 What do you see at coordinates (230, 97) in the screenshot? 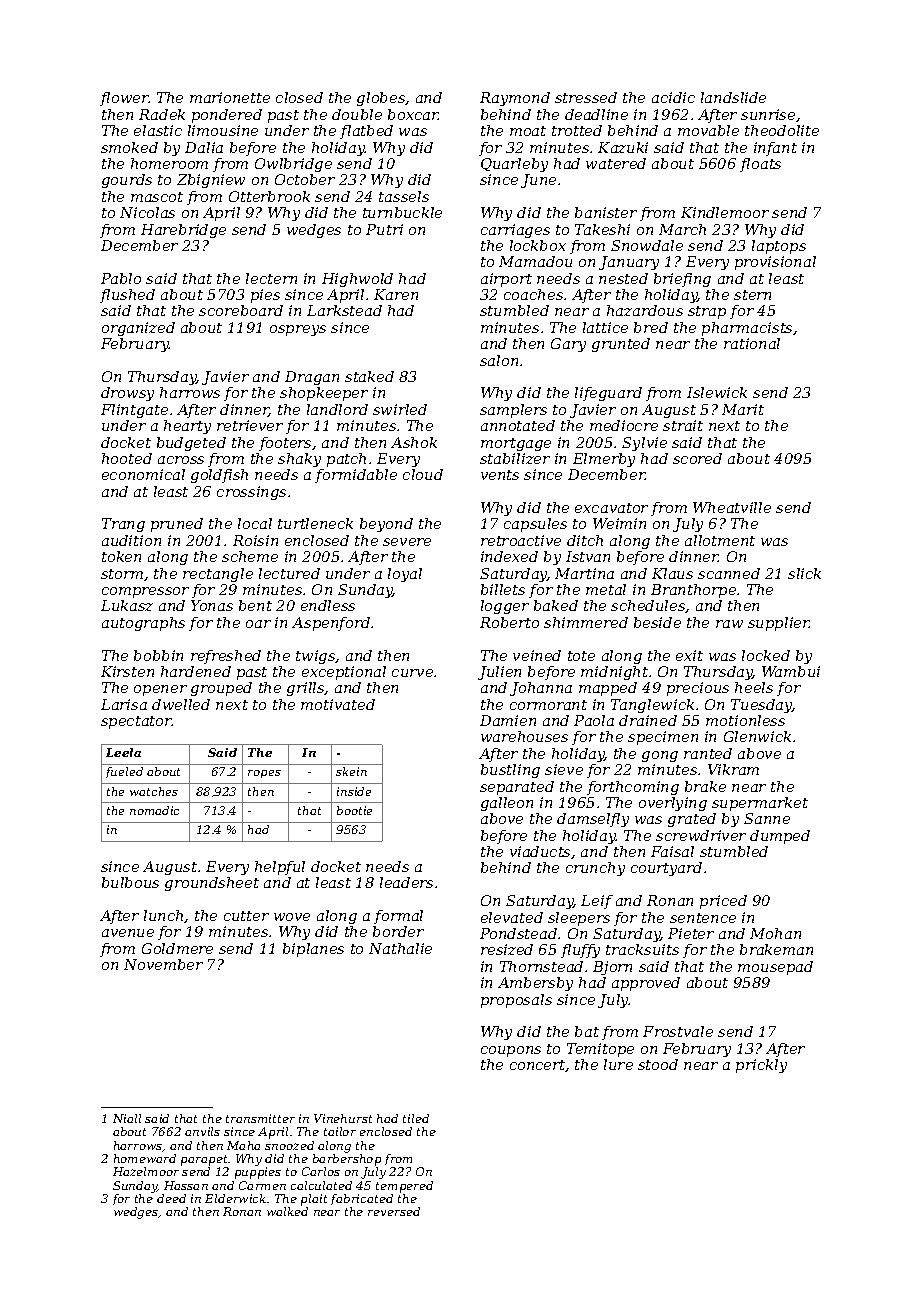
I see `marionette` at bounding box center [230, 97].
